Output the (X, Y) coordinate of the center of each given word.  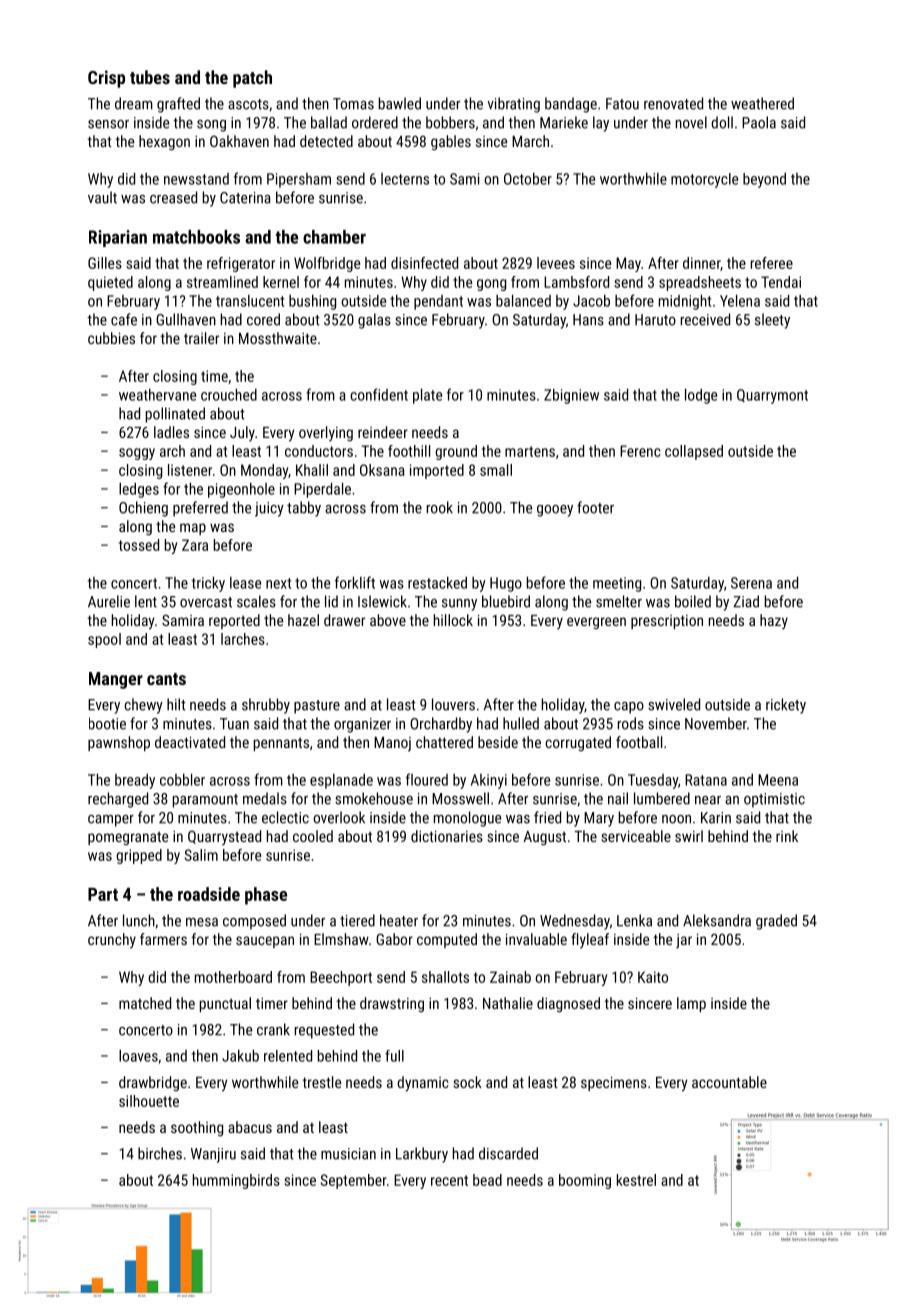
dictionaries (447, 836)
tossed (139, 545)
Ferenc (640, 451)
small (496, 470)
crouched (229, 394)
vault (102, 197)
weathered (762, 103)
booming (585, 1181)
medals (265, 798)
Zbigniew (571, 396)
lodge (701, 396)
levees (556, 263)
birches (160, 1153)
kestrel (636, 1180)
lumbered (662, 798)
